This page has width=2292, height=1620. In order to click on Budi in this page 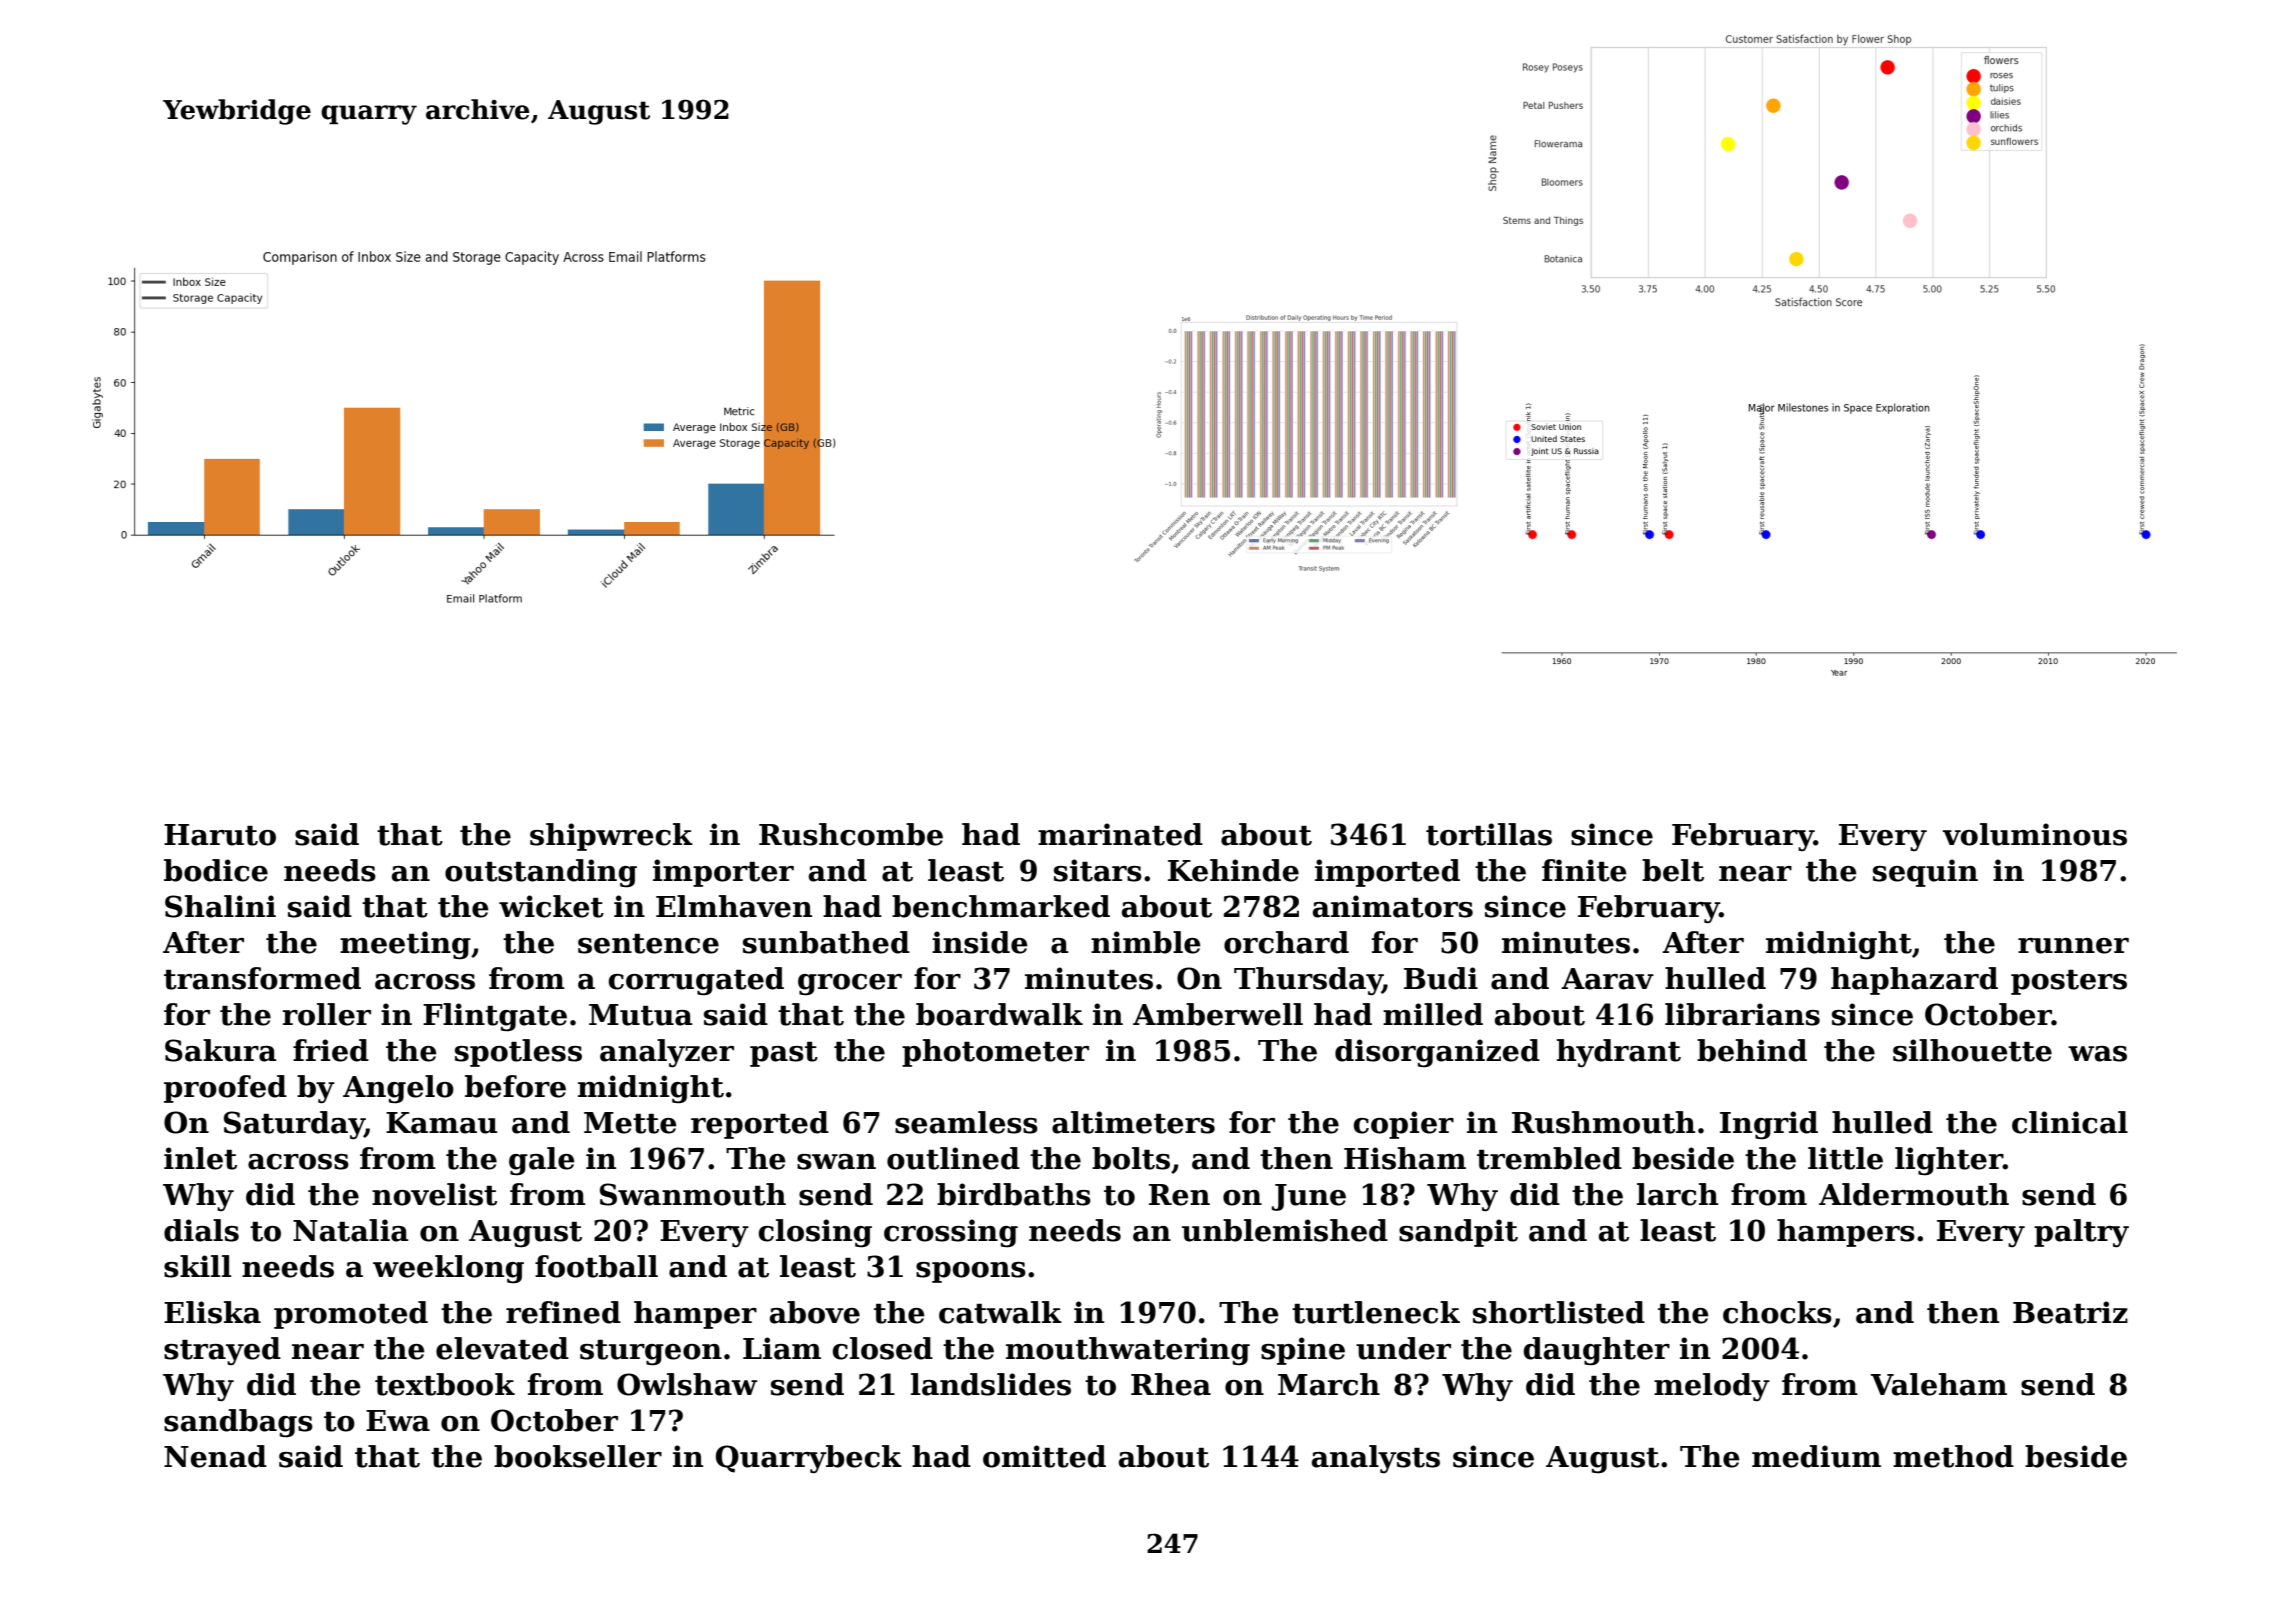, I will do `click(1441, 978)`.
